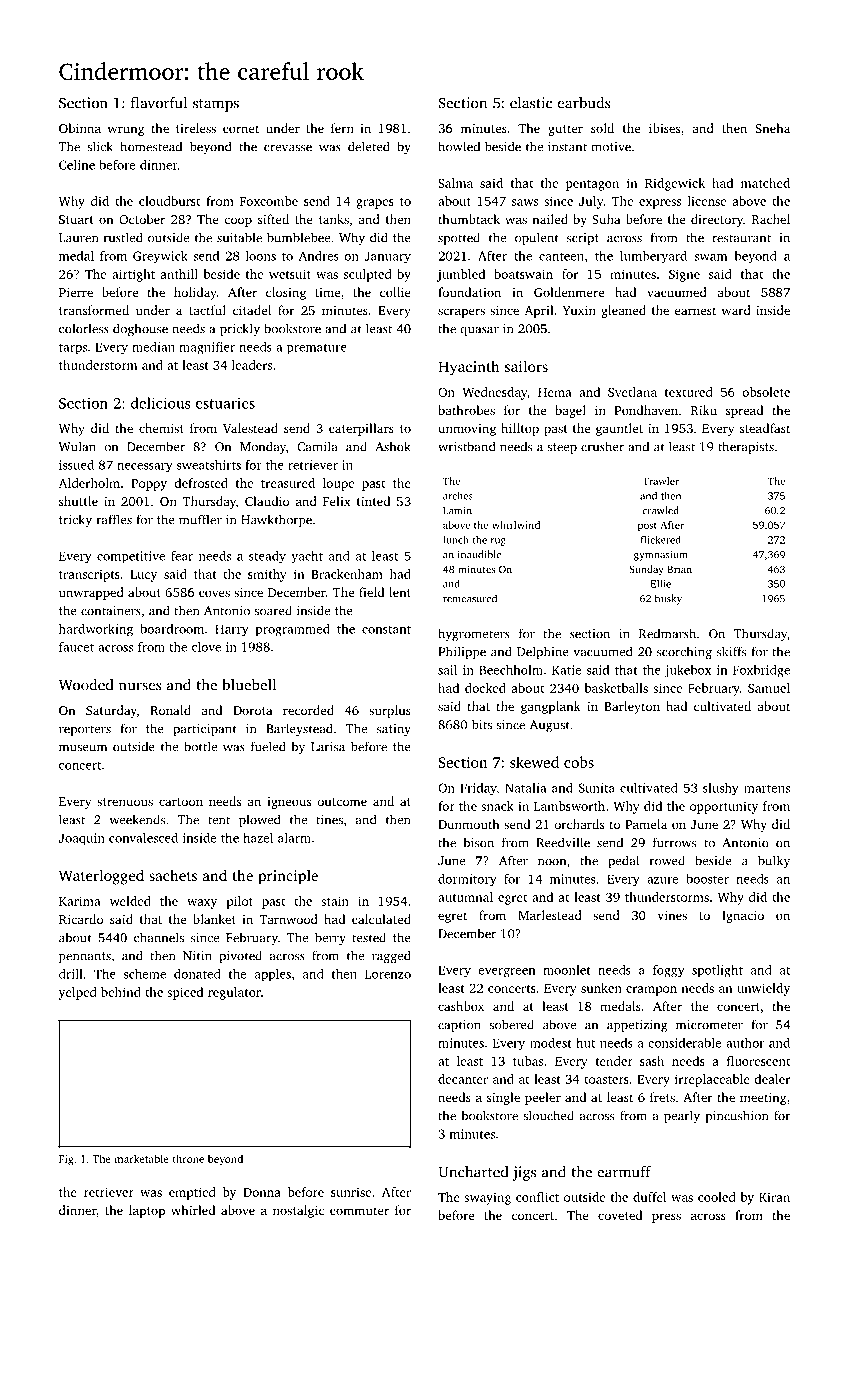  Describe the element at coordinates (173, 875) in the image. I see `sachets` at that location.
